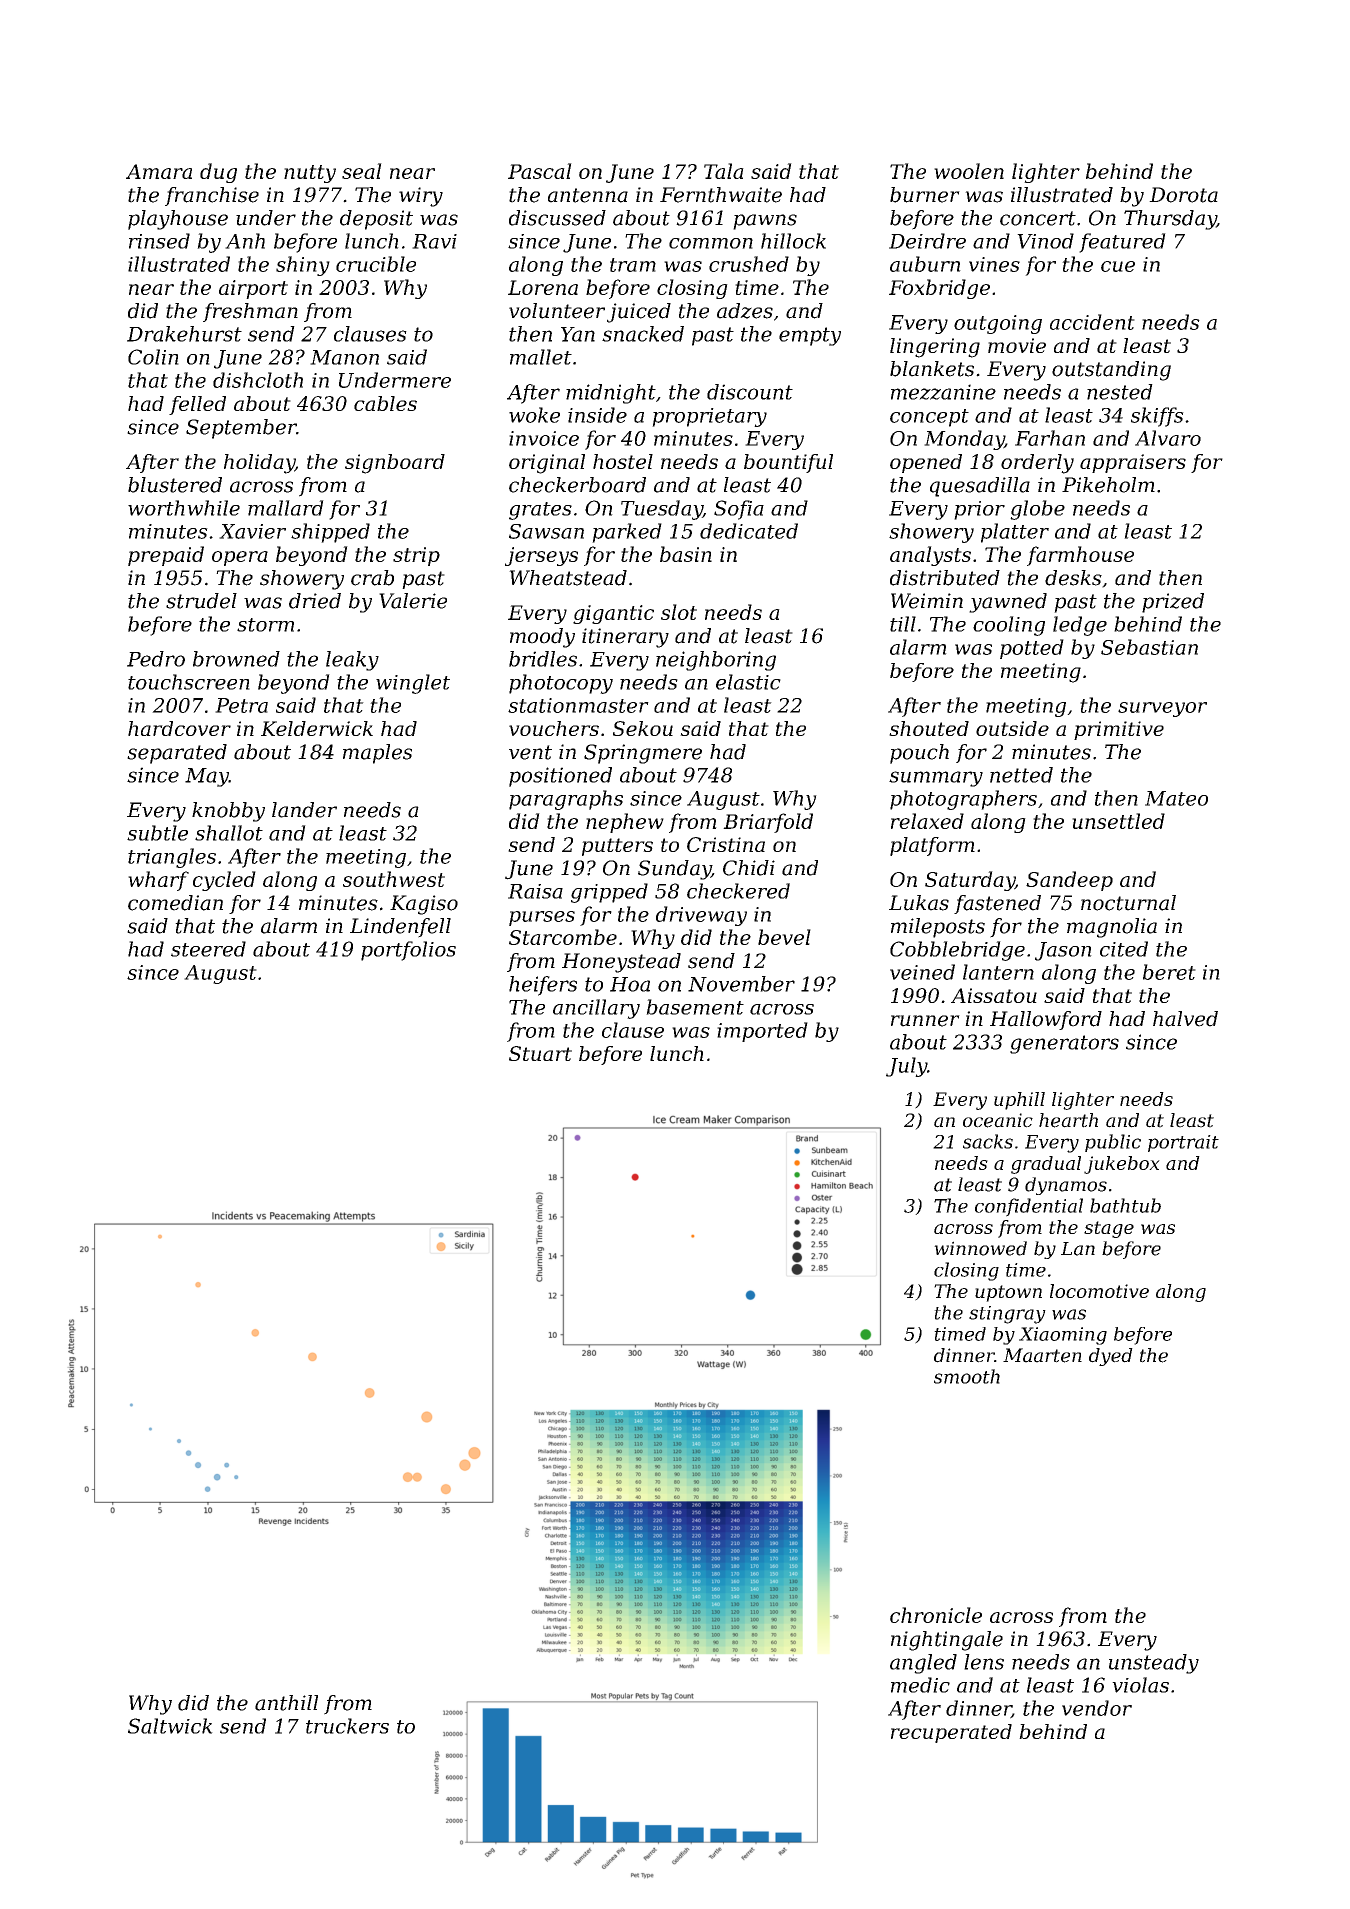 This screenshot has width=1350, height=1909. Describe the element at coordinates (724, 171) in the screenshot. I see `Tala` at that location.
